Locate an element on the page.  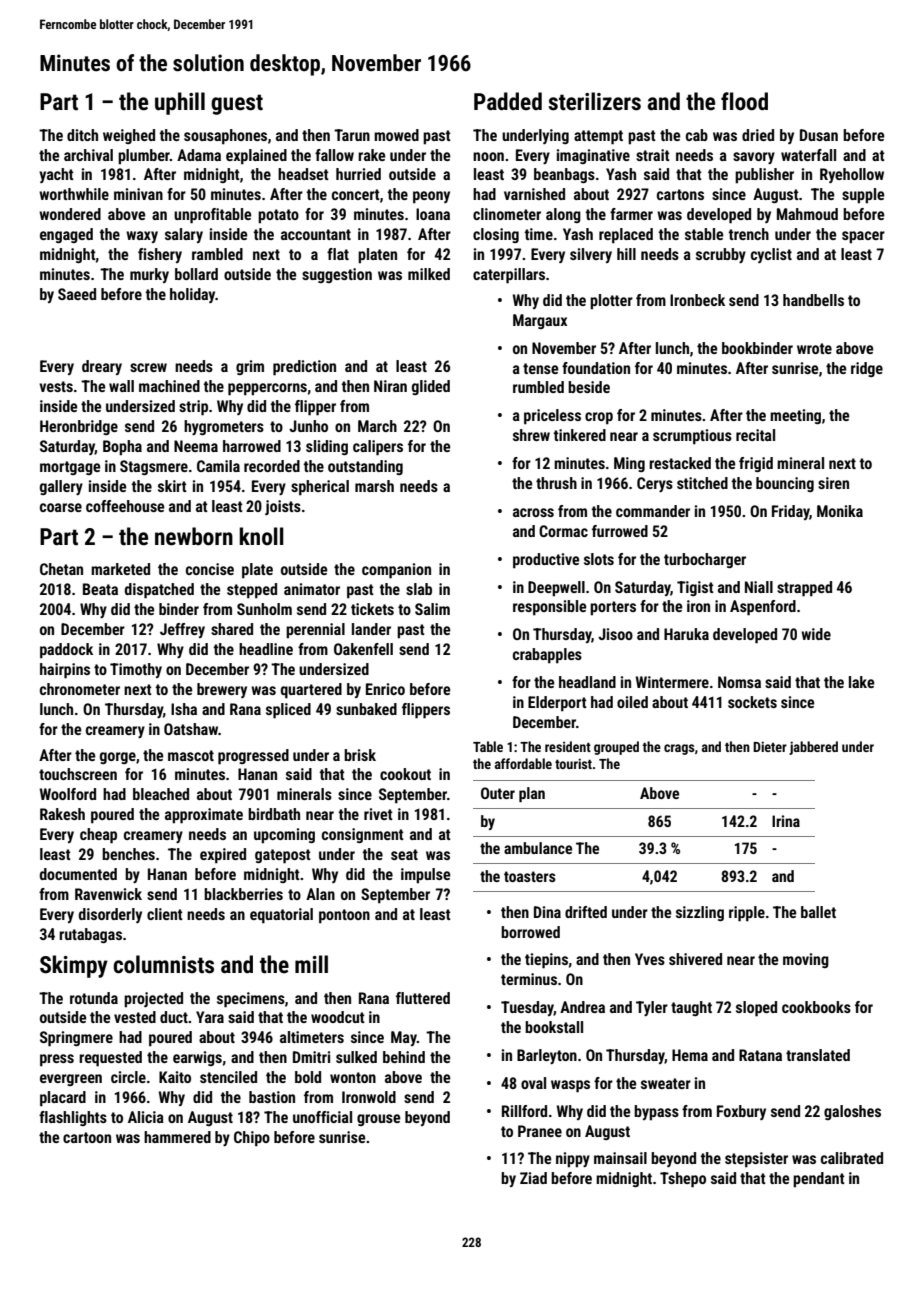
companion is located at coordinates (396, 571).
